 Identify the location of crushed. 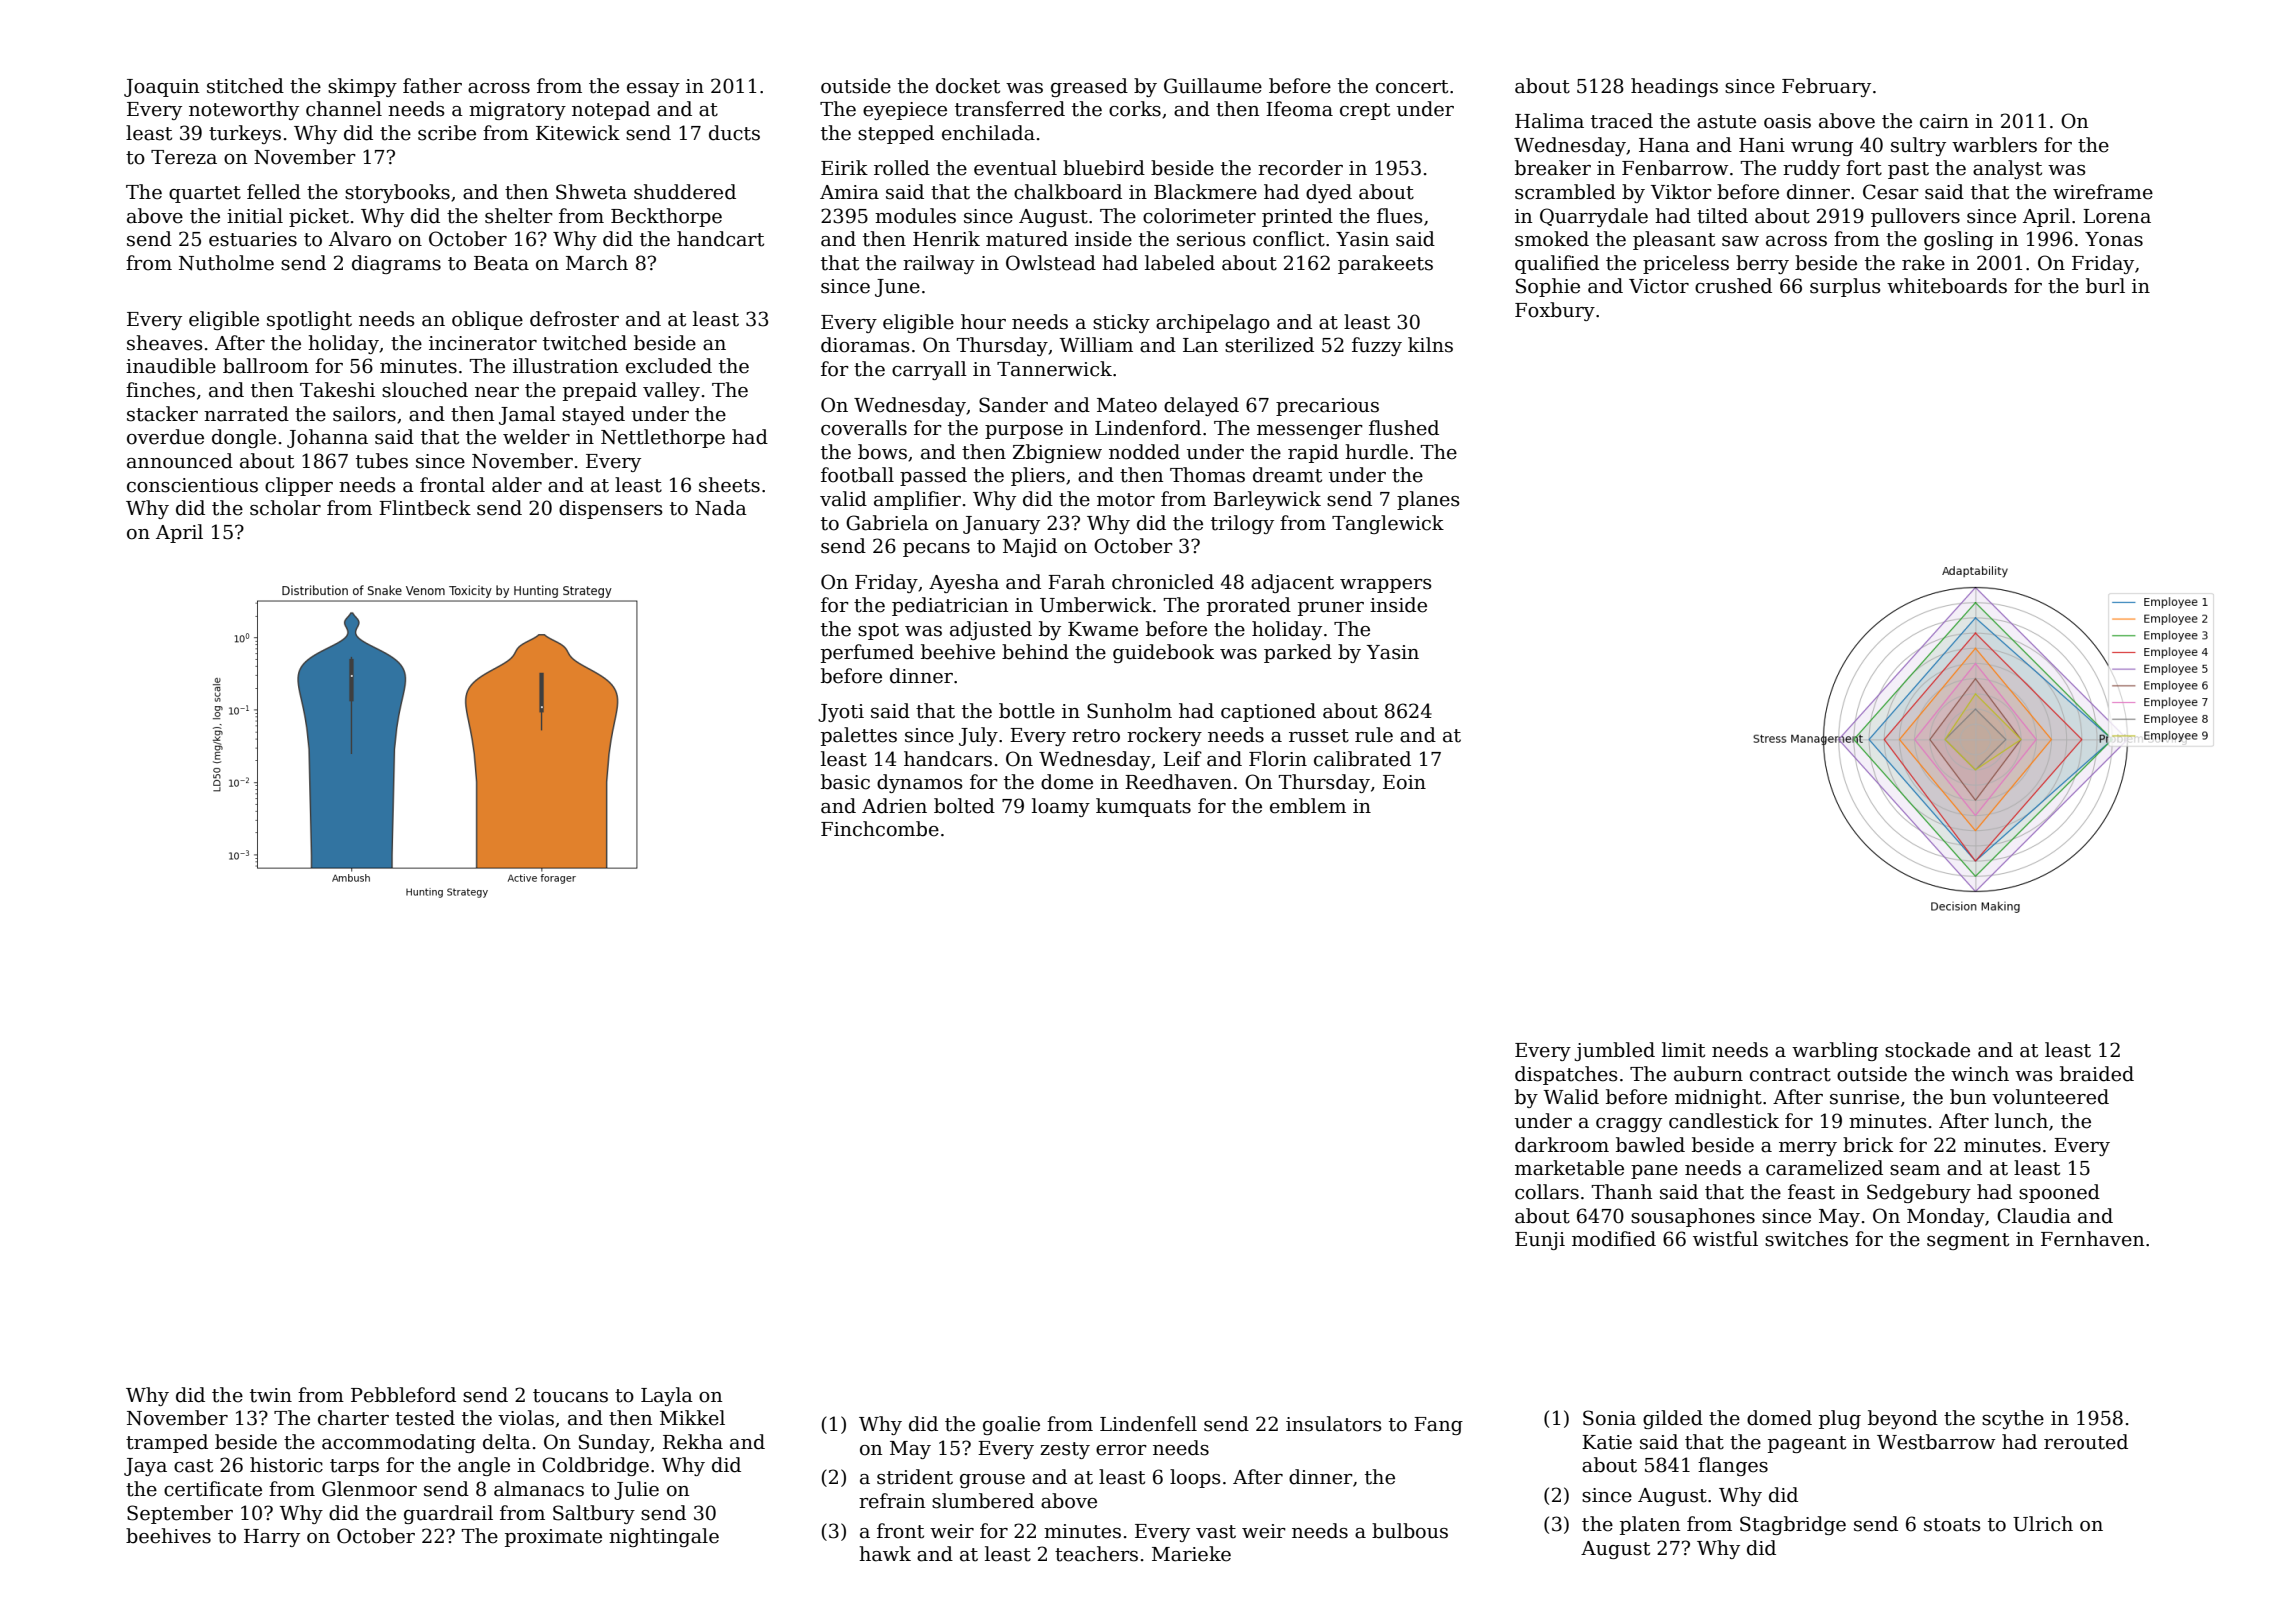
(1733, 286).
